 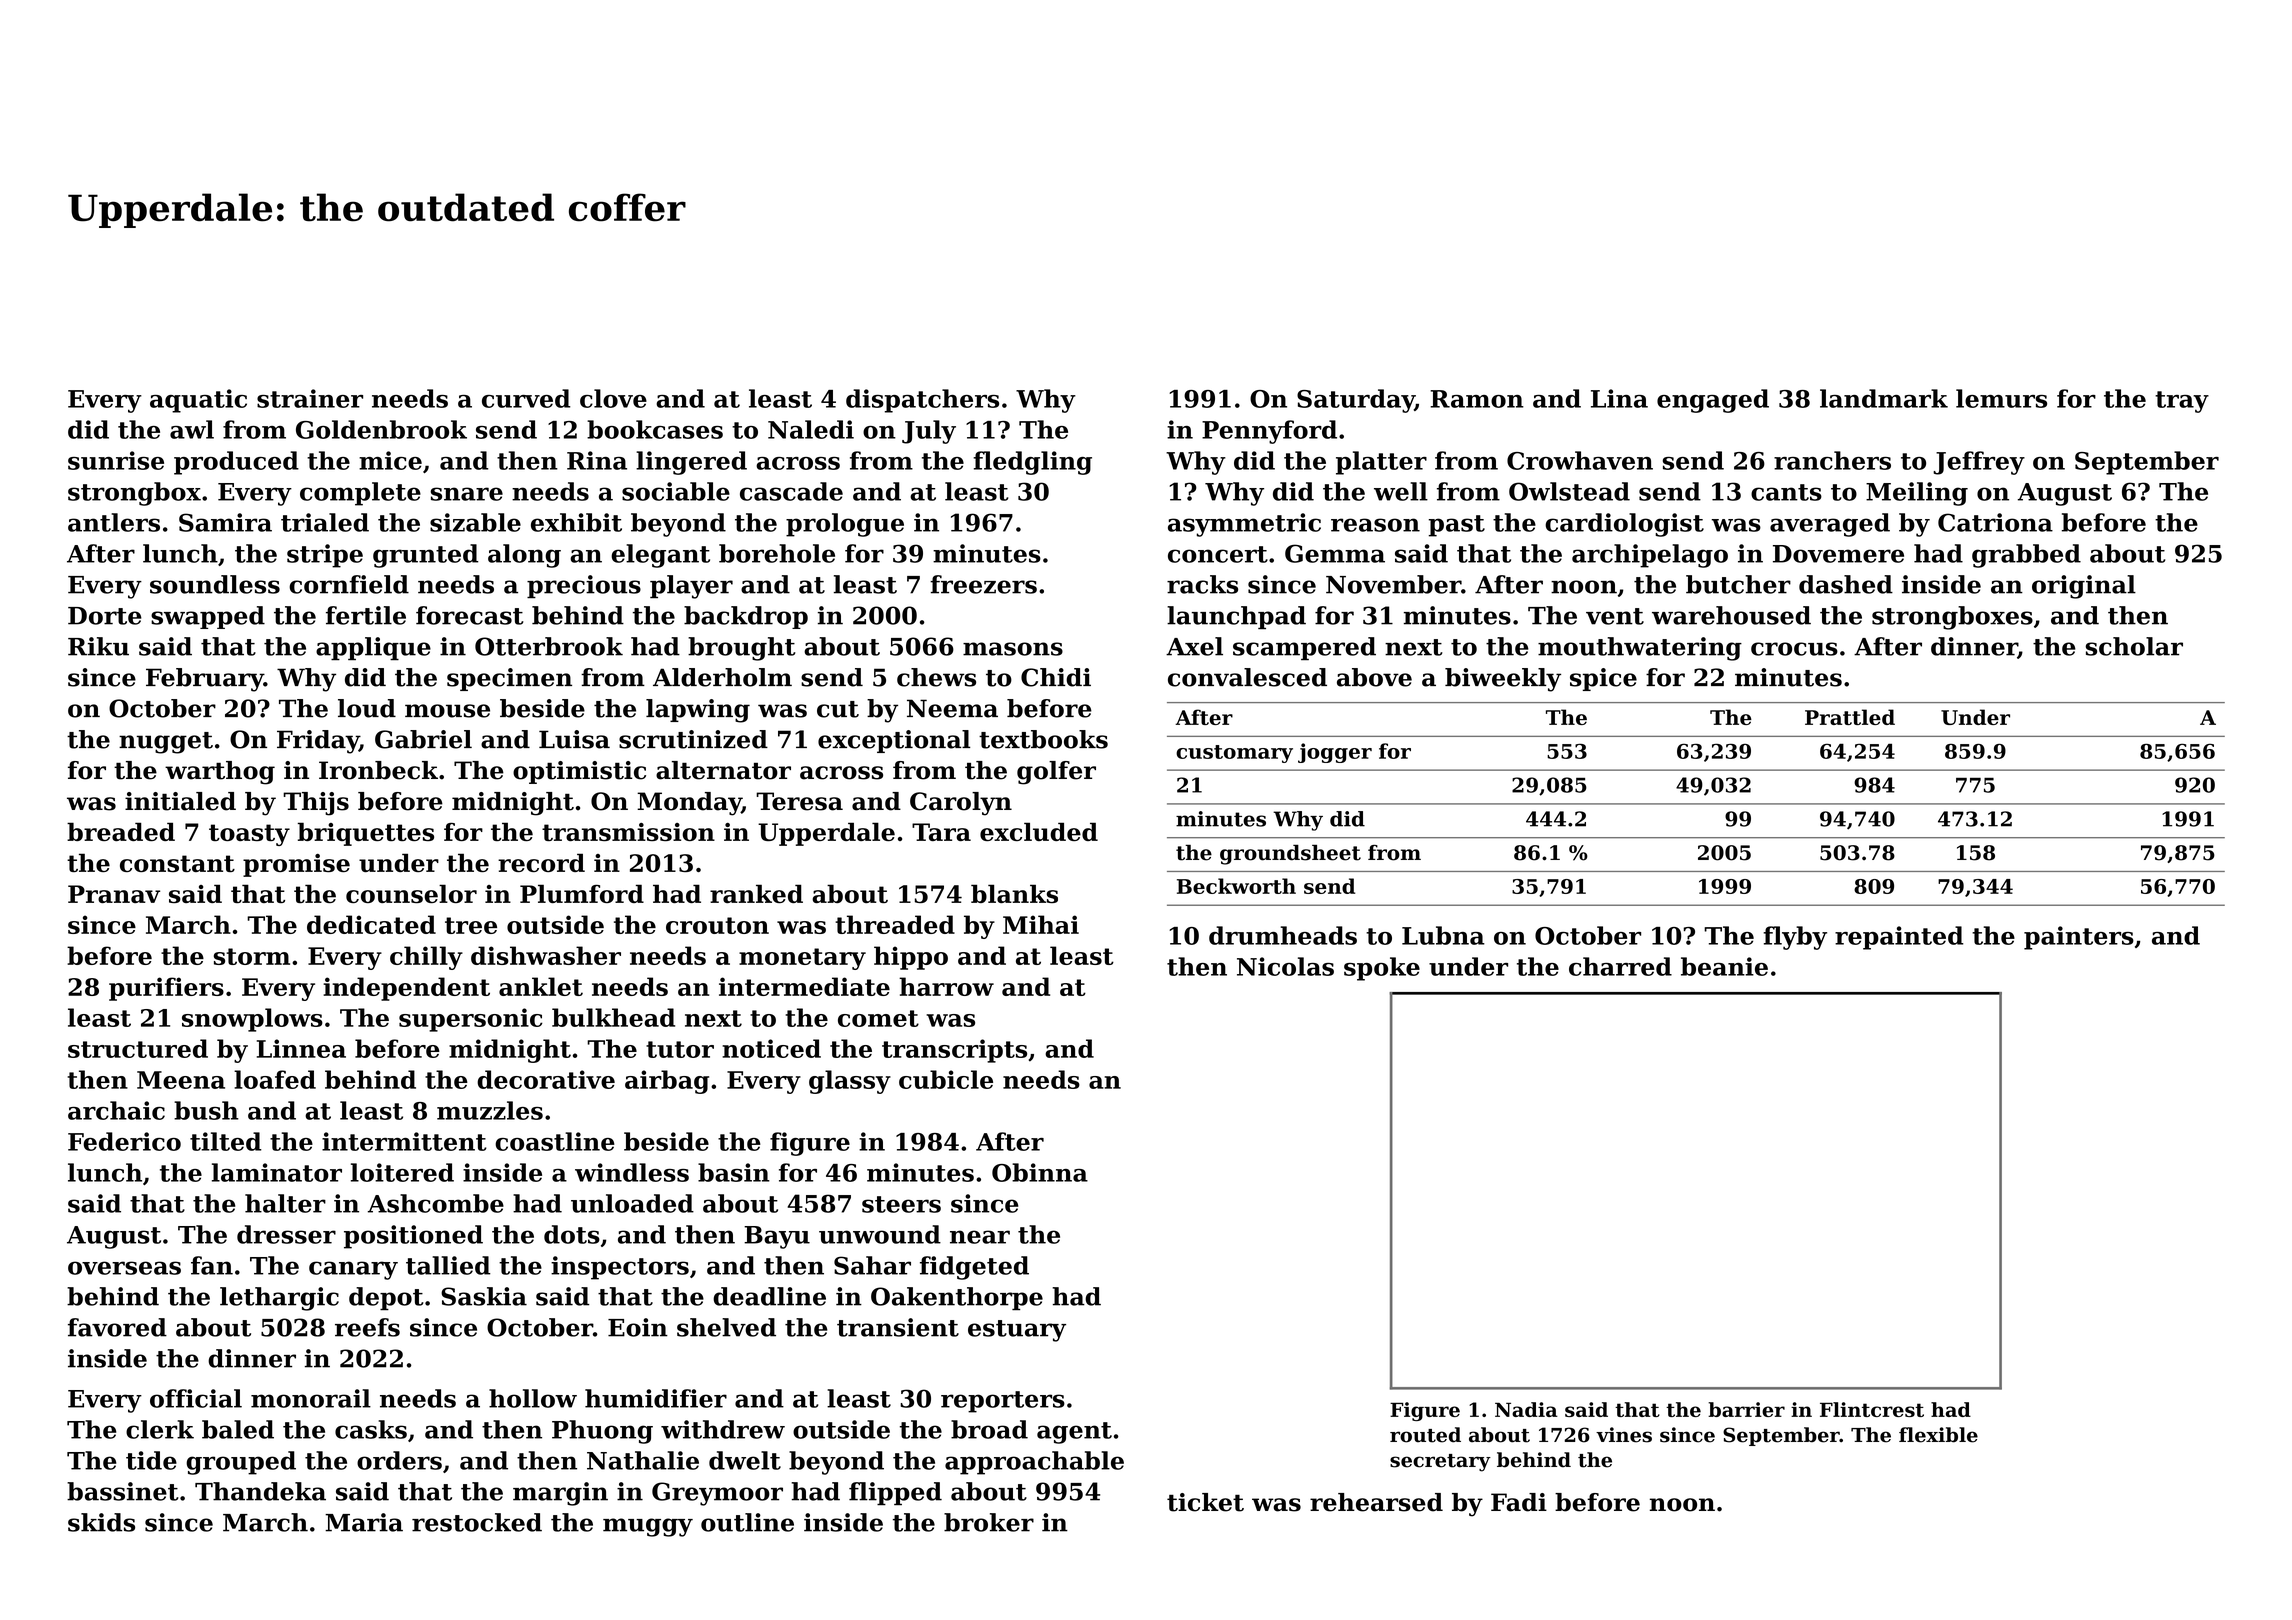 I want to click on Maria, so click(x=364, y=1522).
